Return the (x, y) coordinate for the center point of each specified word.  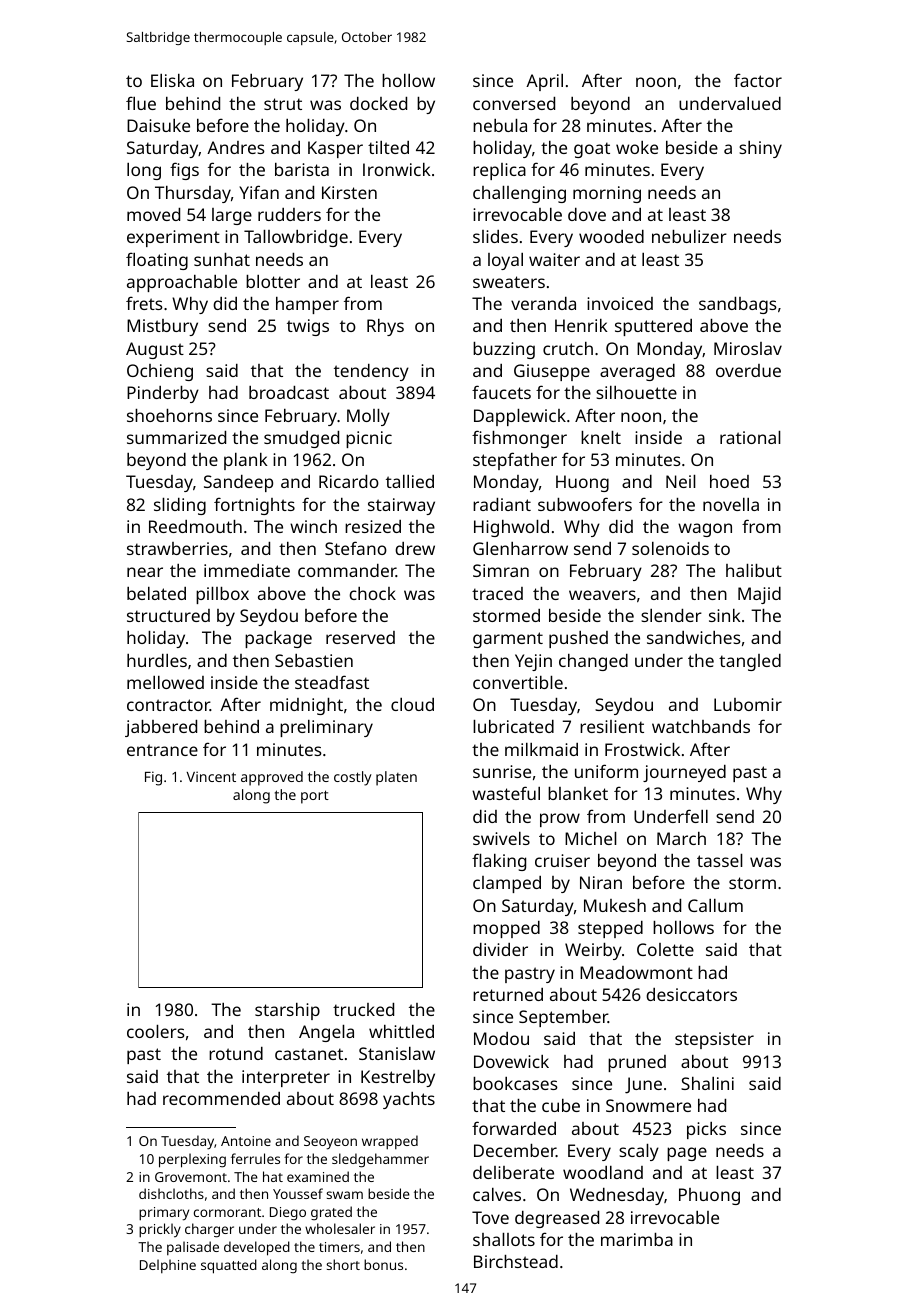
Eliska (172, 80)
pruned (637, 1063)
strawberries (177, 548)
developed (257, 1248)
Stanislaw (397, 1053)
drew (415, 548)
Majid (759, 595)
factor (758, 80)
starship (287, 1011)
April (544, 82)
